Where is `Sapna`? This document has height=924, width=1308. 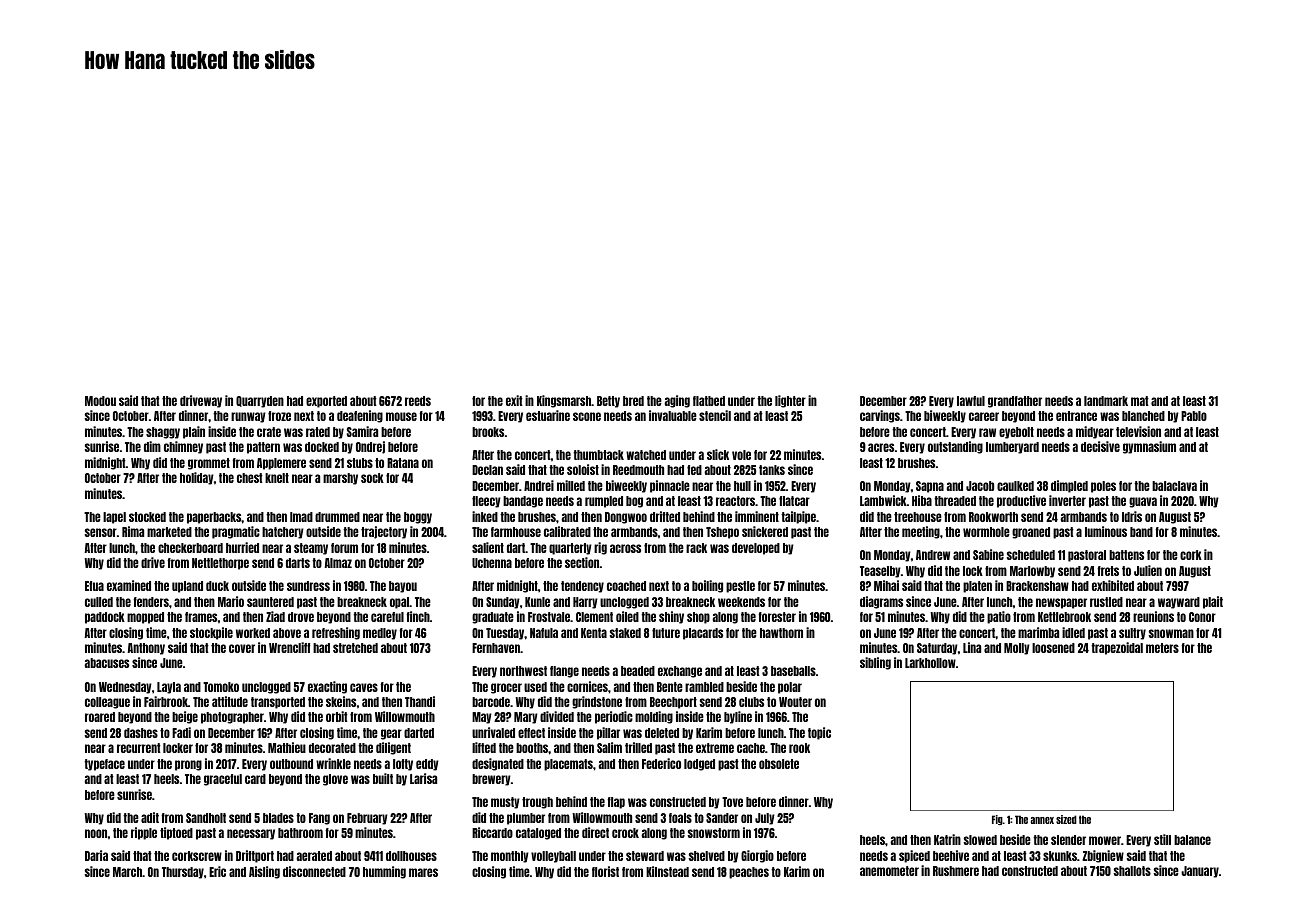 Sapna is located at coordinates (930, 487).
